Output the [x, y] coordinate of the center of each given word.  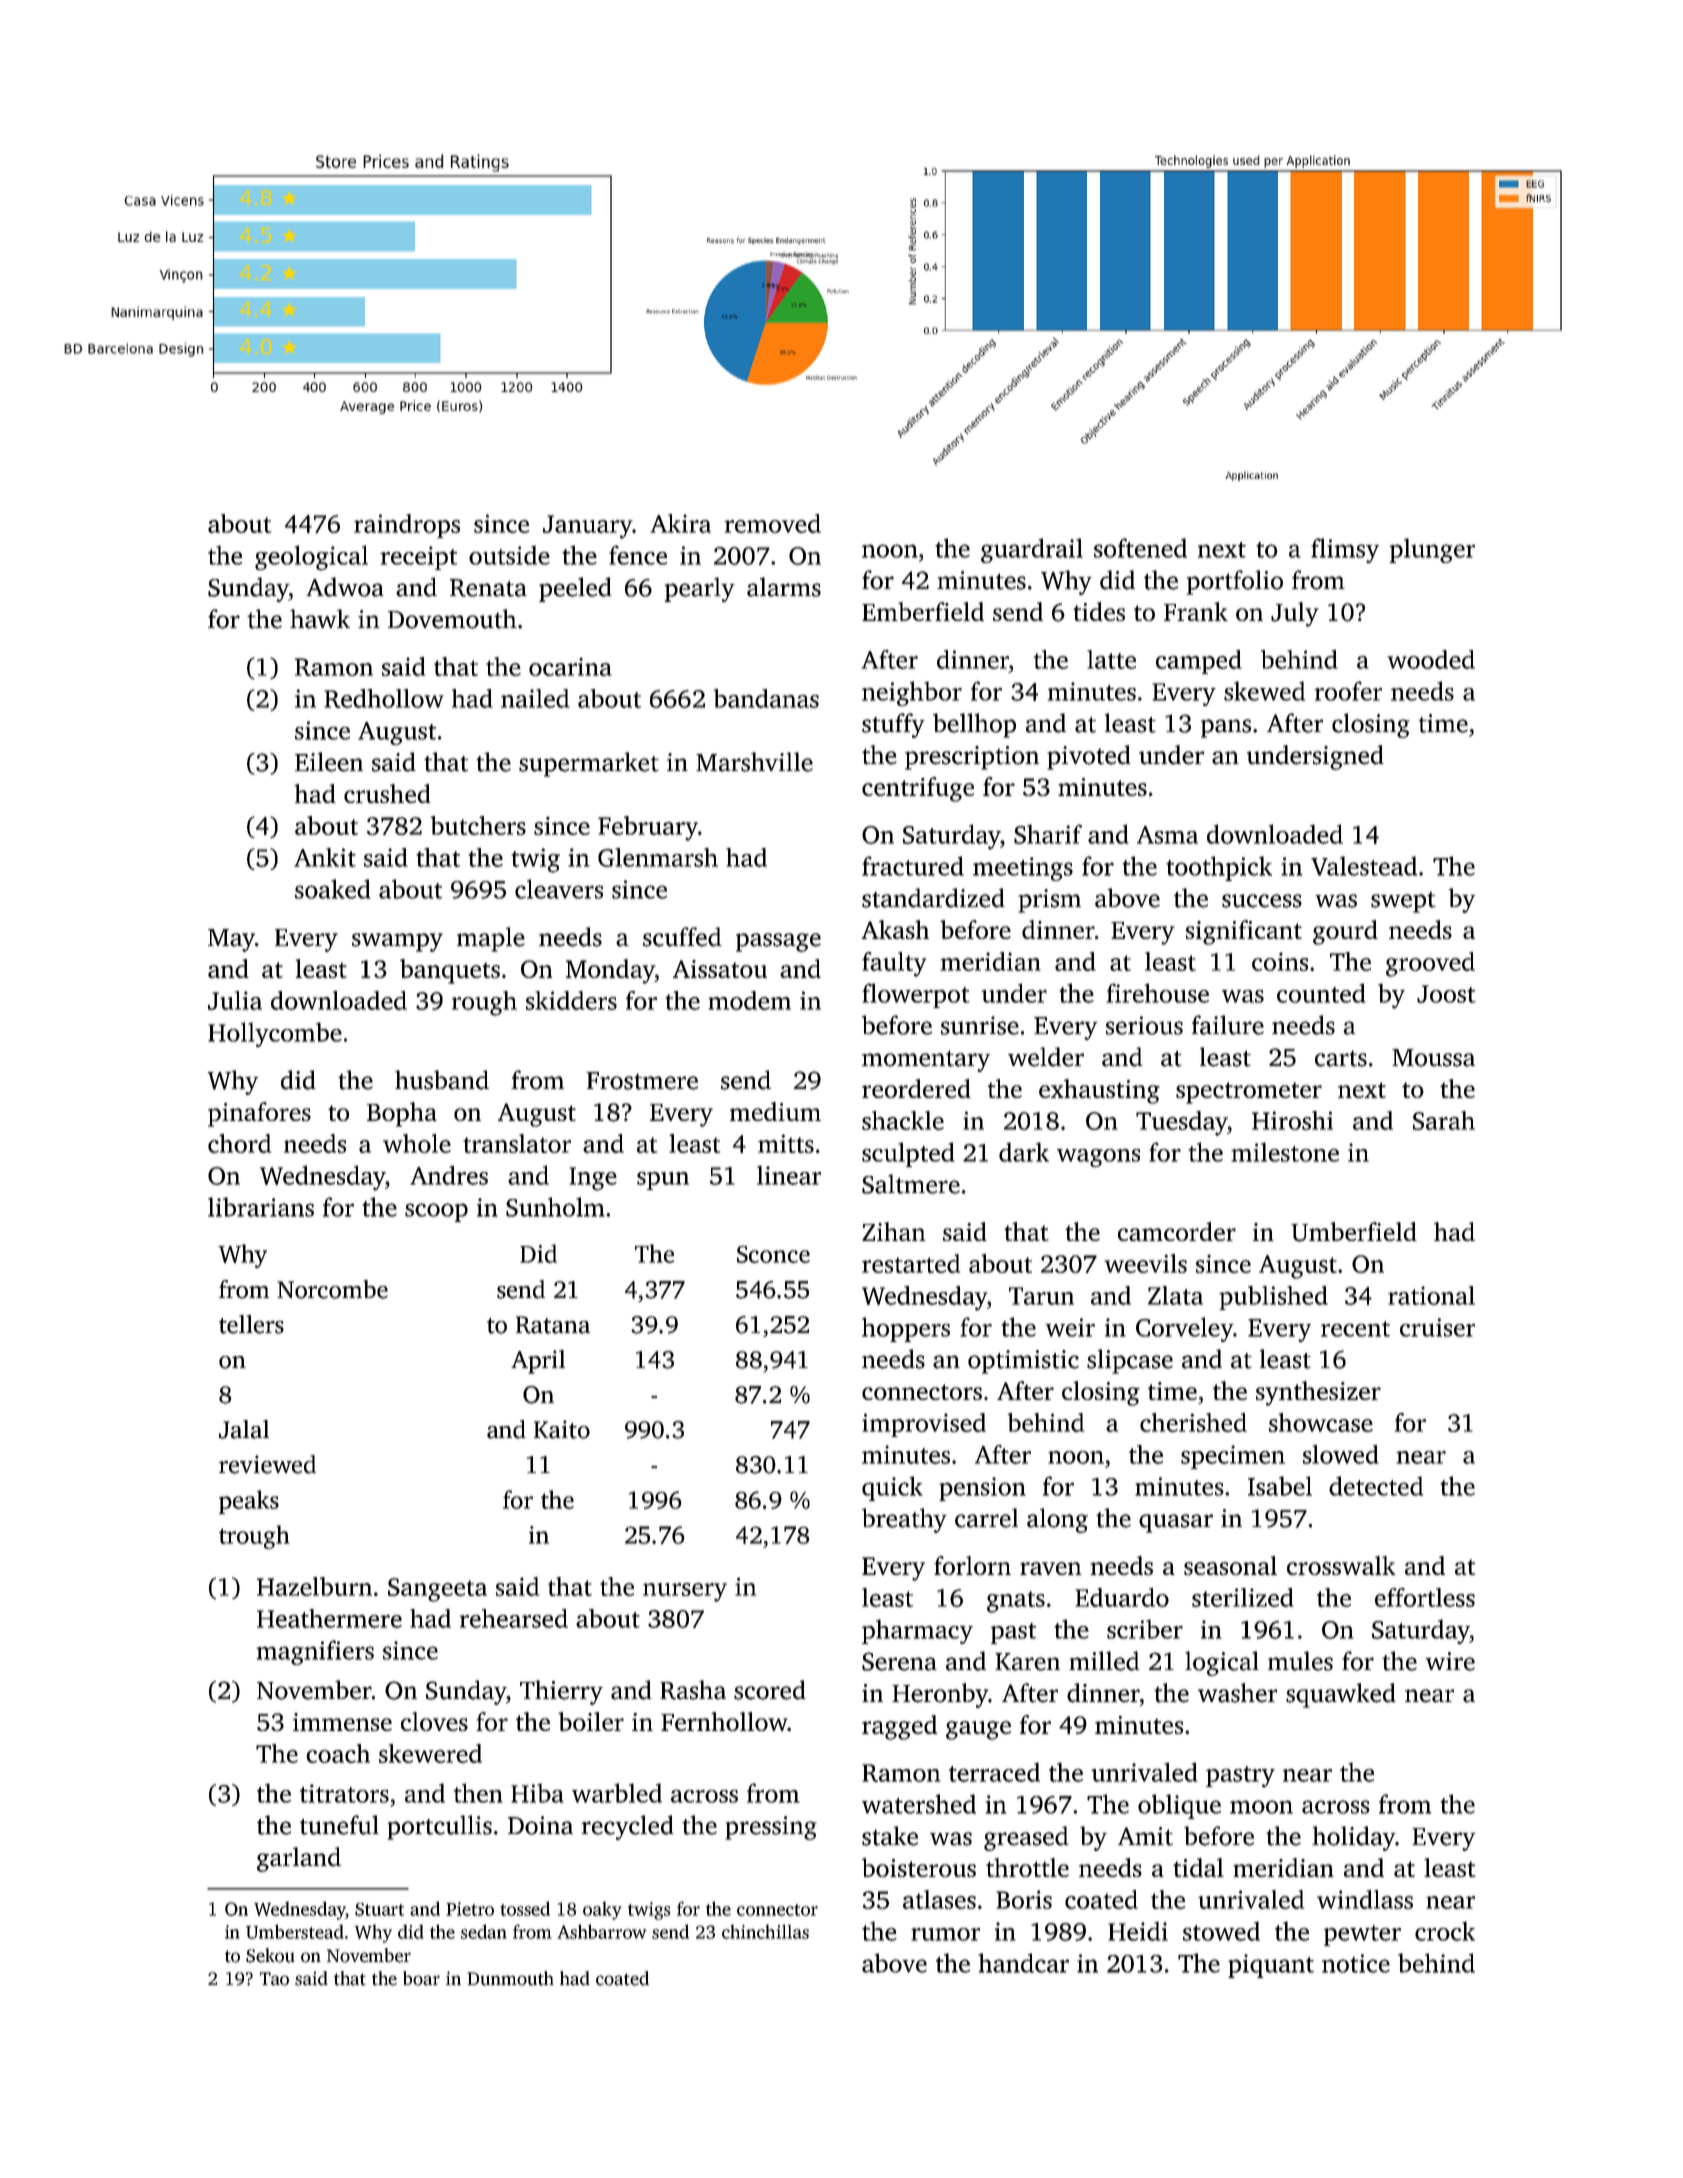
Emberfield [923, 611]
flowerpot [916, 995]
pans [1226, 728]
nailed [535, 698]
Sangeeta [437, 1590]
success [1262, 901]
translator [517, 1143]
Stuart [379, 1909]
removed [772, 523]
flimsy [1345, 550]
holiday [1353, 1838]
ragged [899, 1727]
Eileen [329, 762]
